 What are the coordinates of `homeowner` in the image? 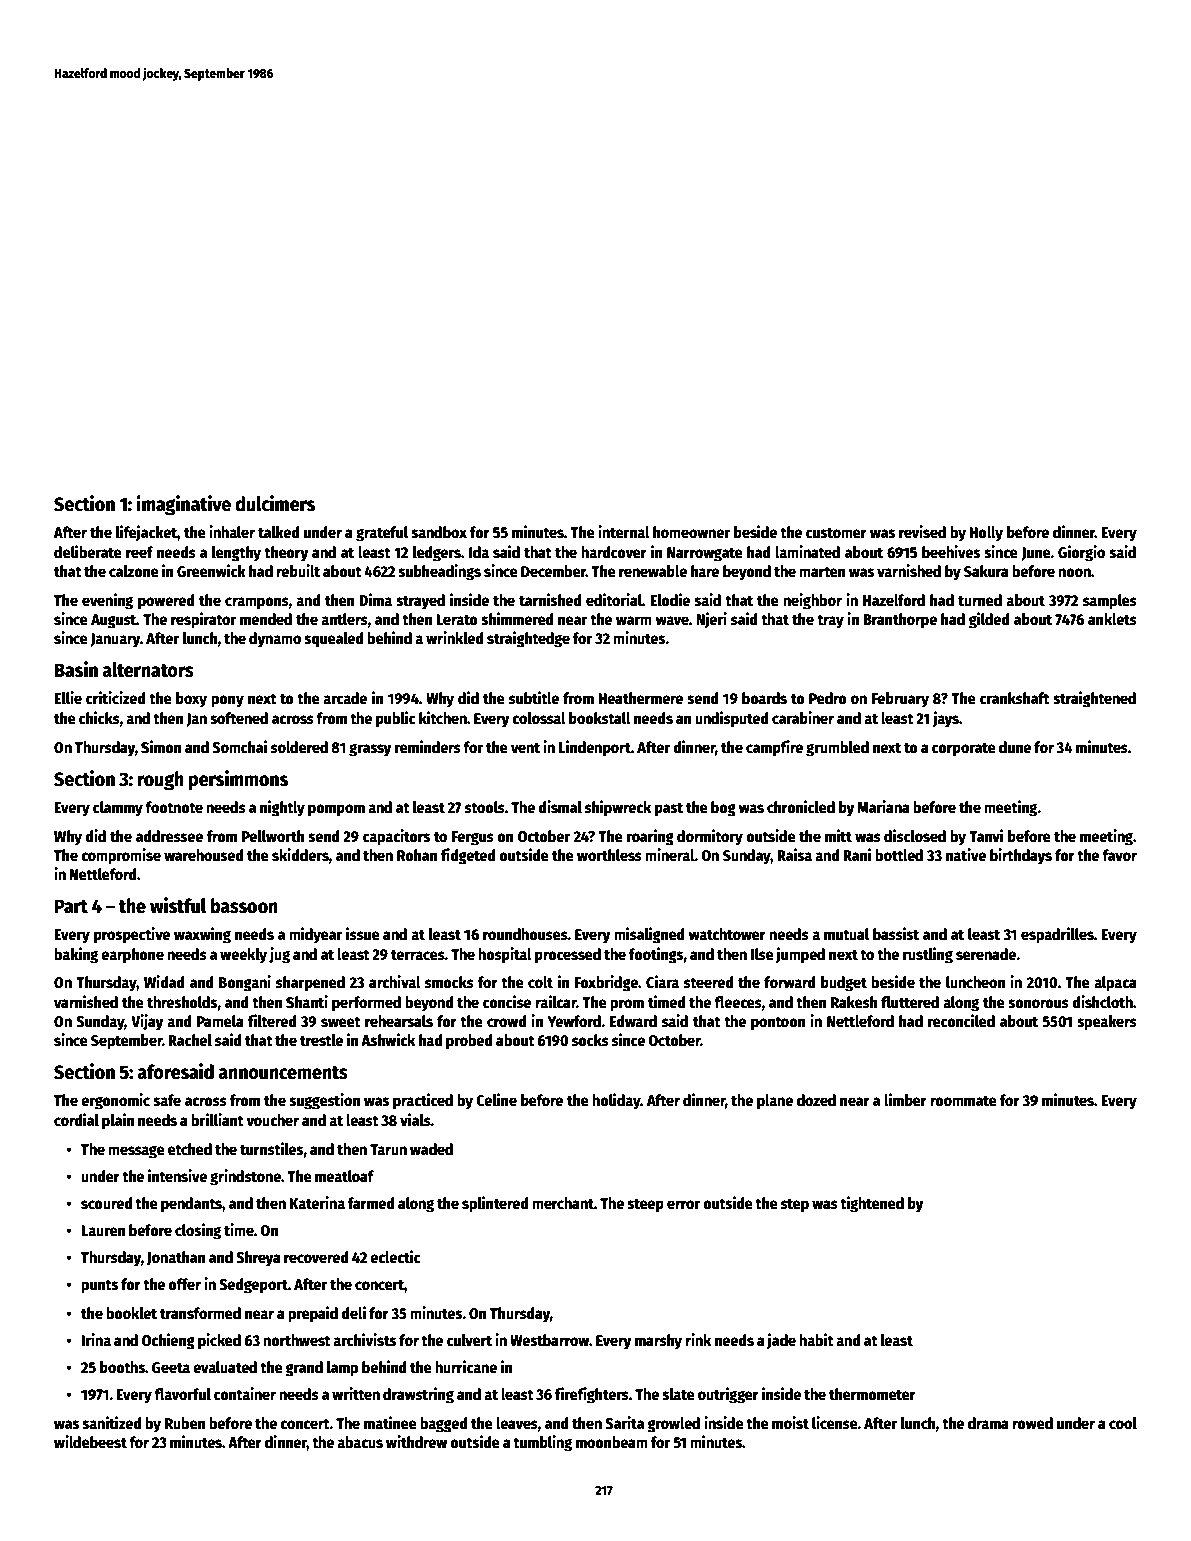 It's located at (691, 532).
